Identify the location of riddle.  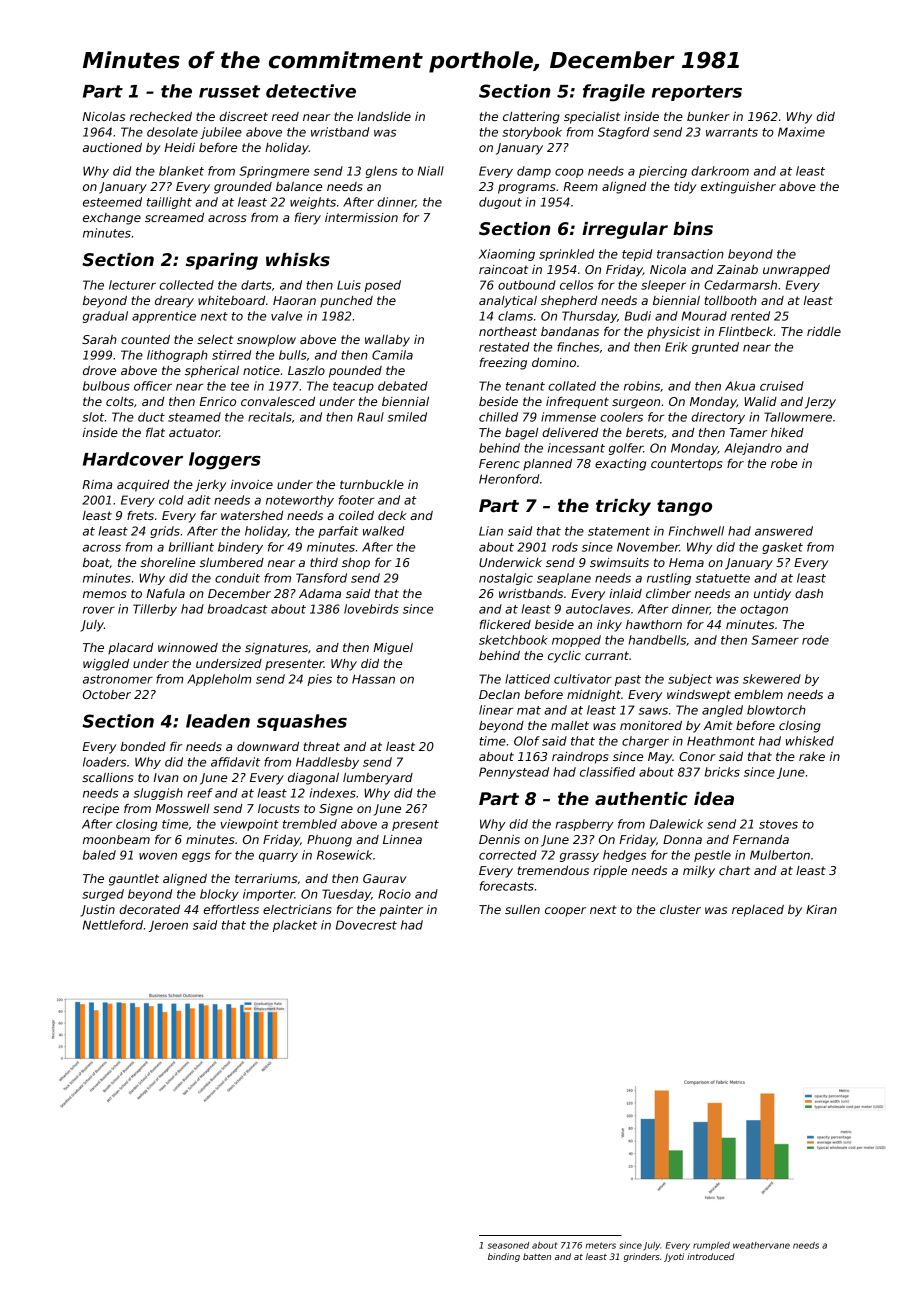
(824, 331).
